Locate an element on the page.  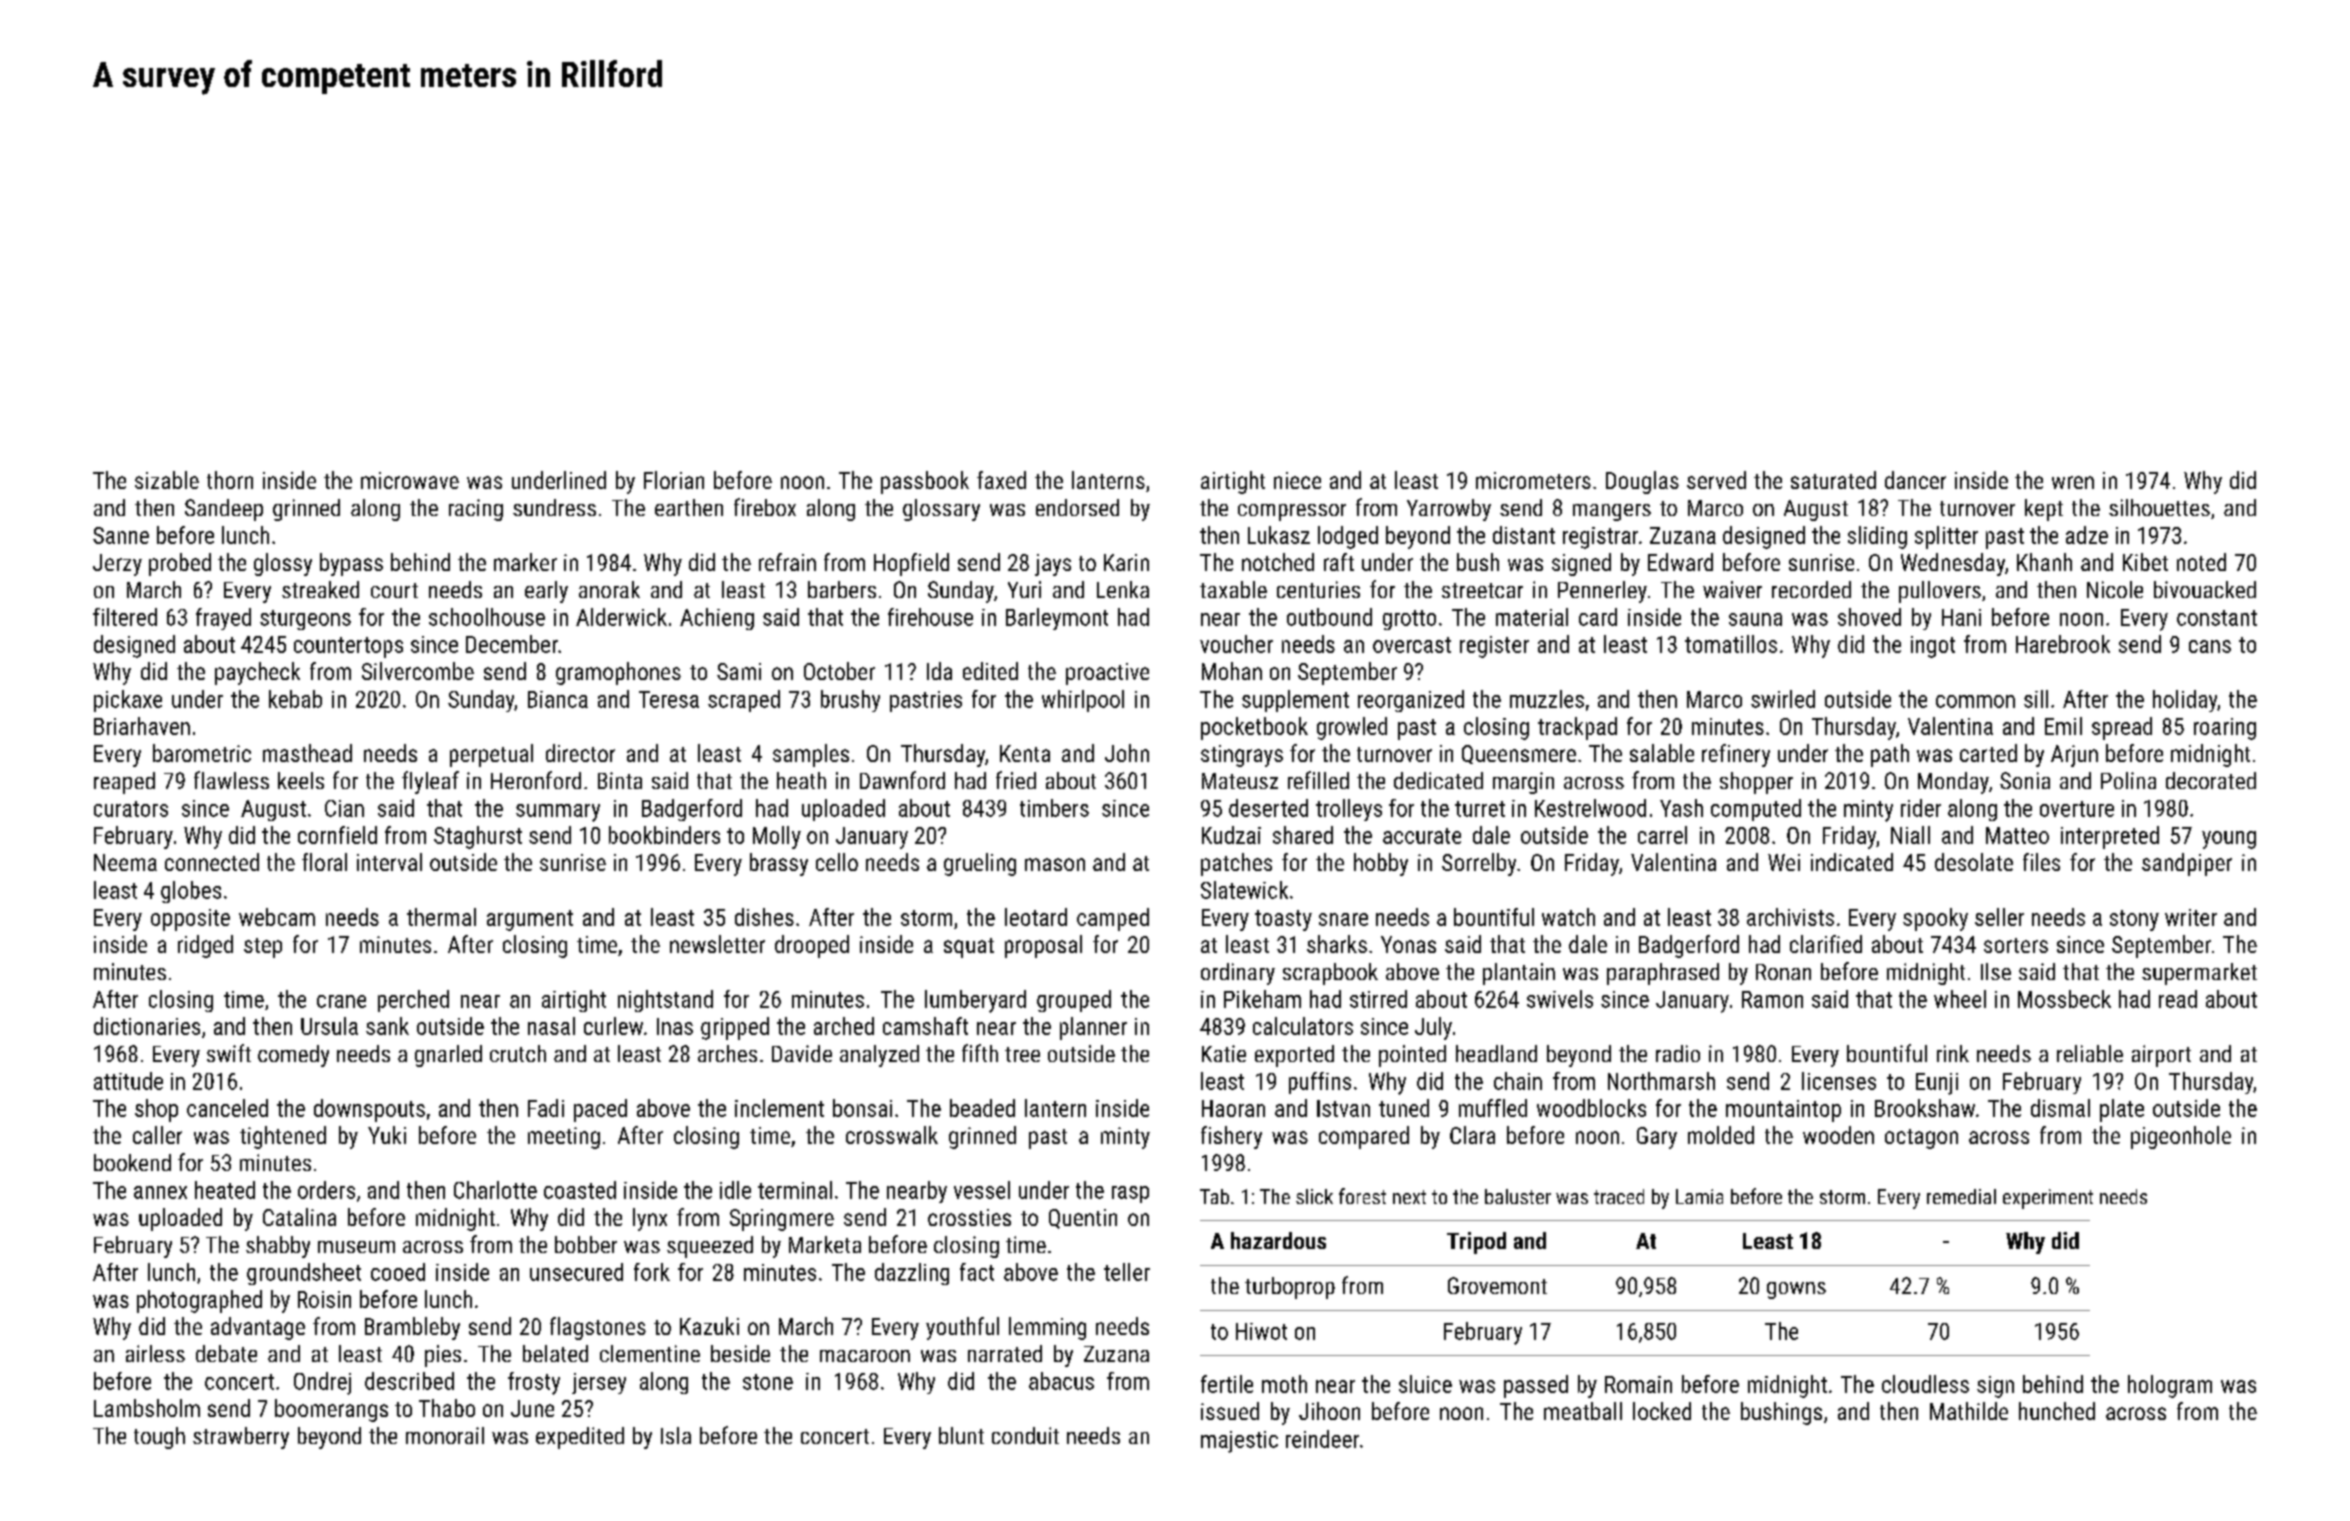
ridged is located at coordinates (205, 946).
